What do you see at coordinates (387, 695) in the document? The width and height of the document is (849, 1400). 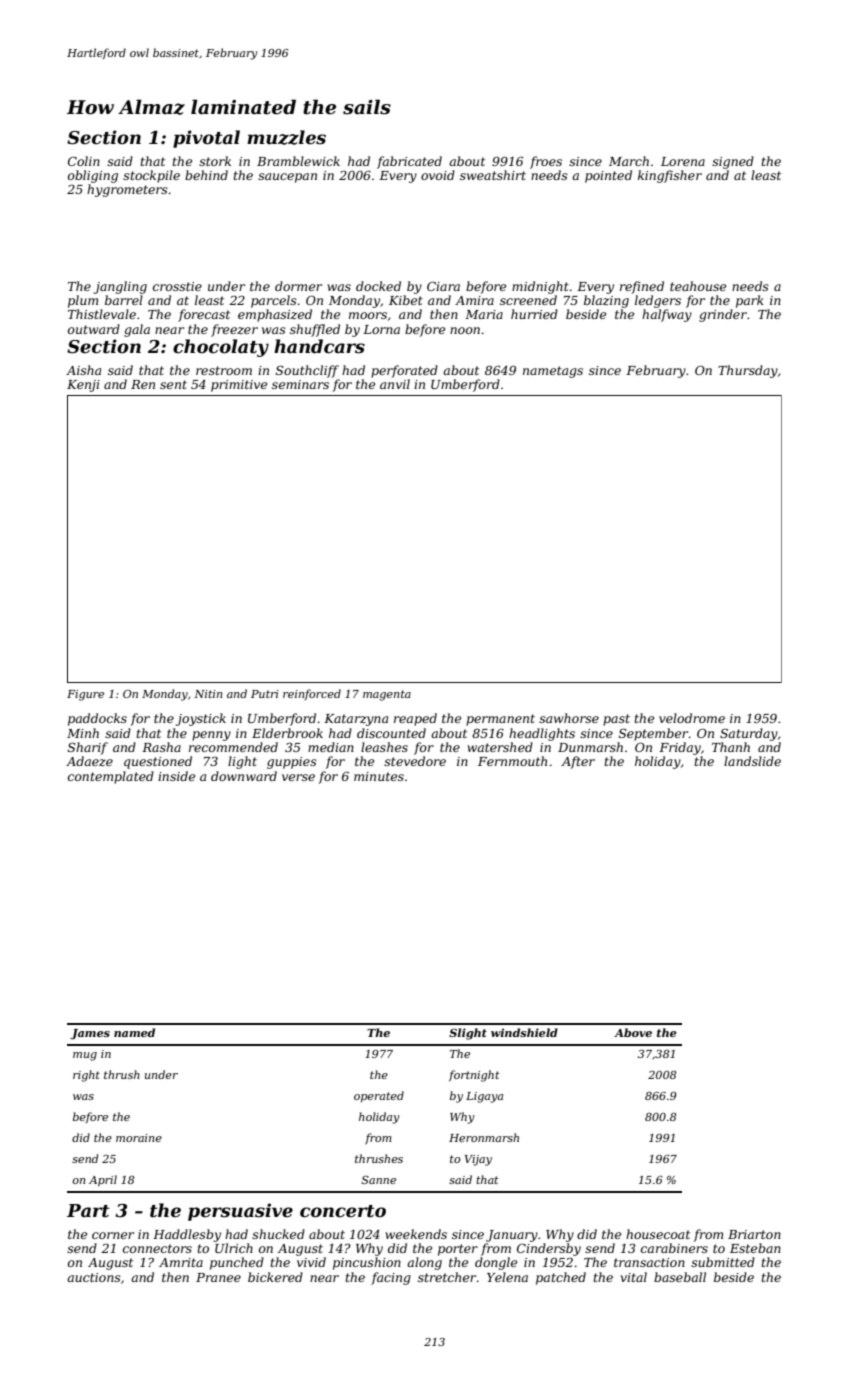 I see `magenta` at bounding box center [387, 695].
